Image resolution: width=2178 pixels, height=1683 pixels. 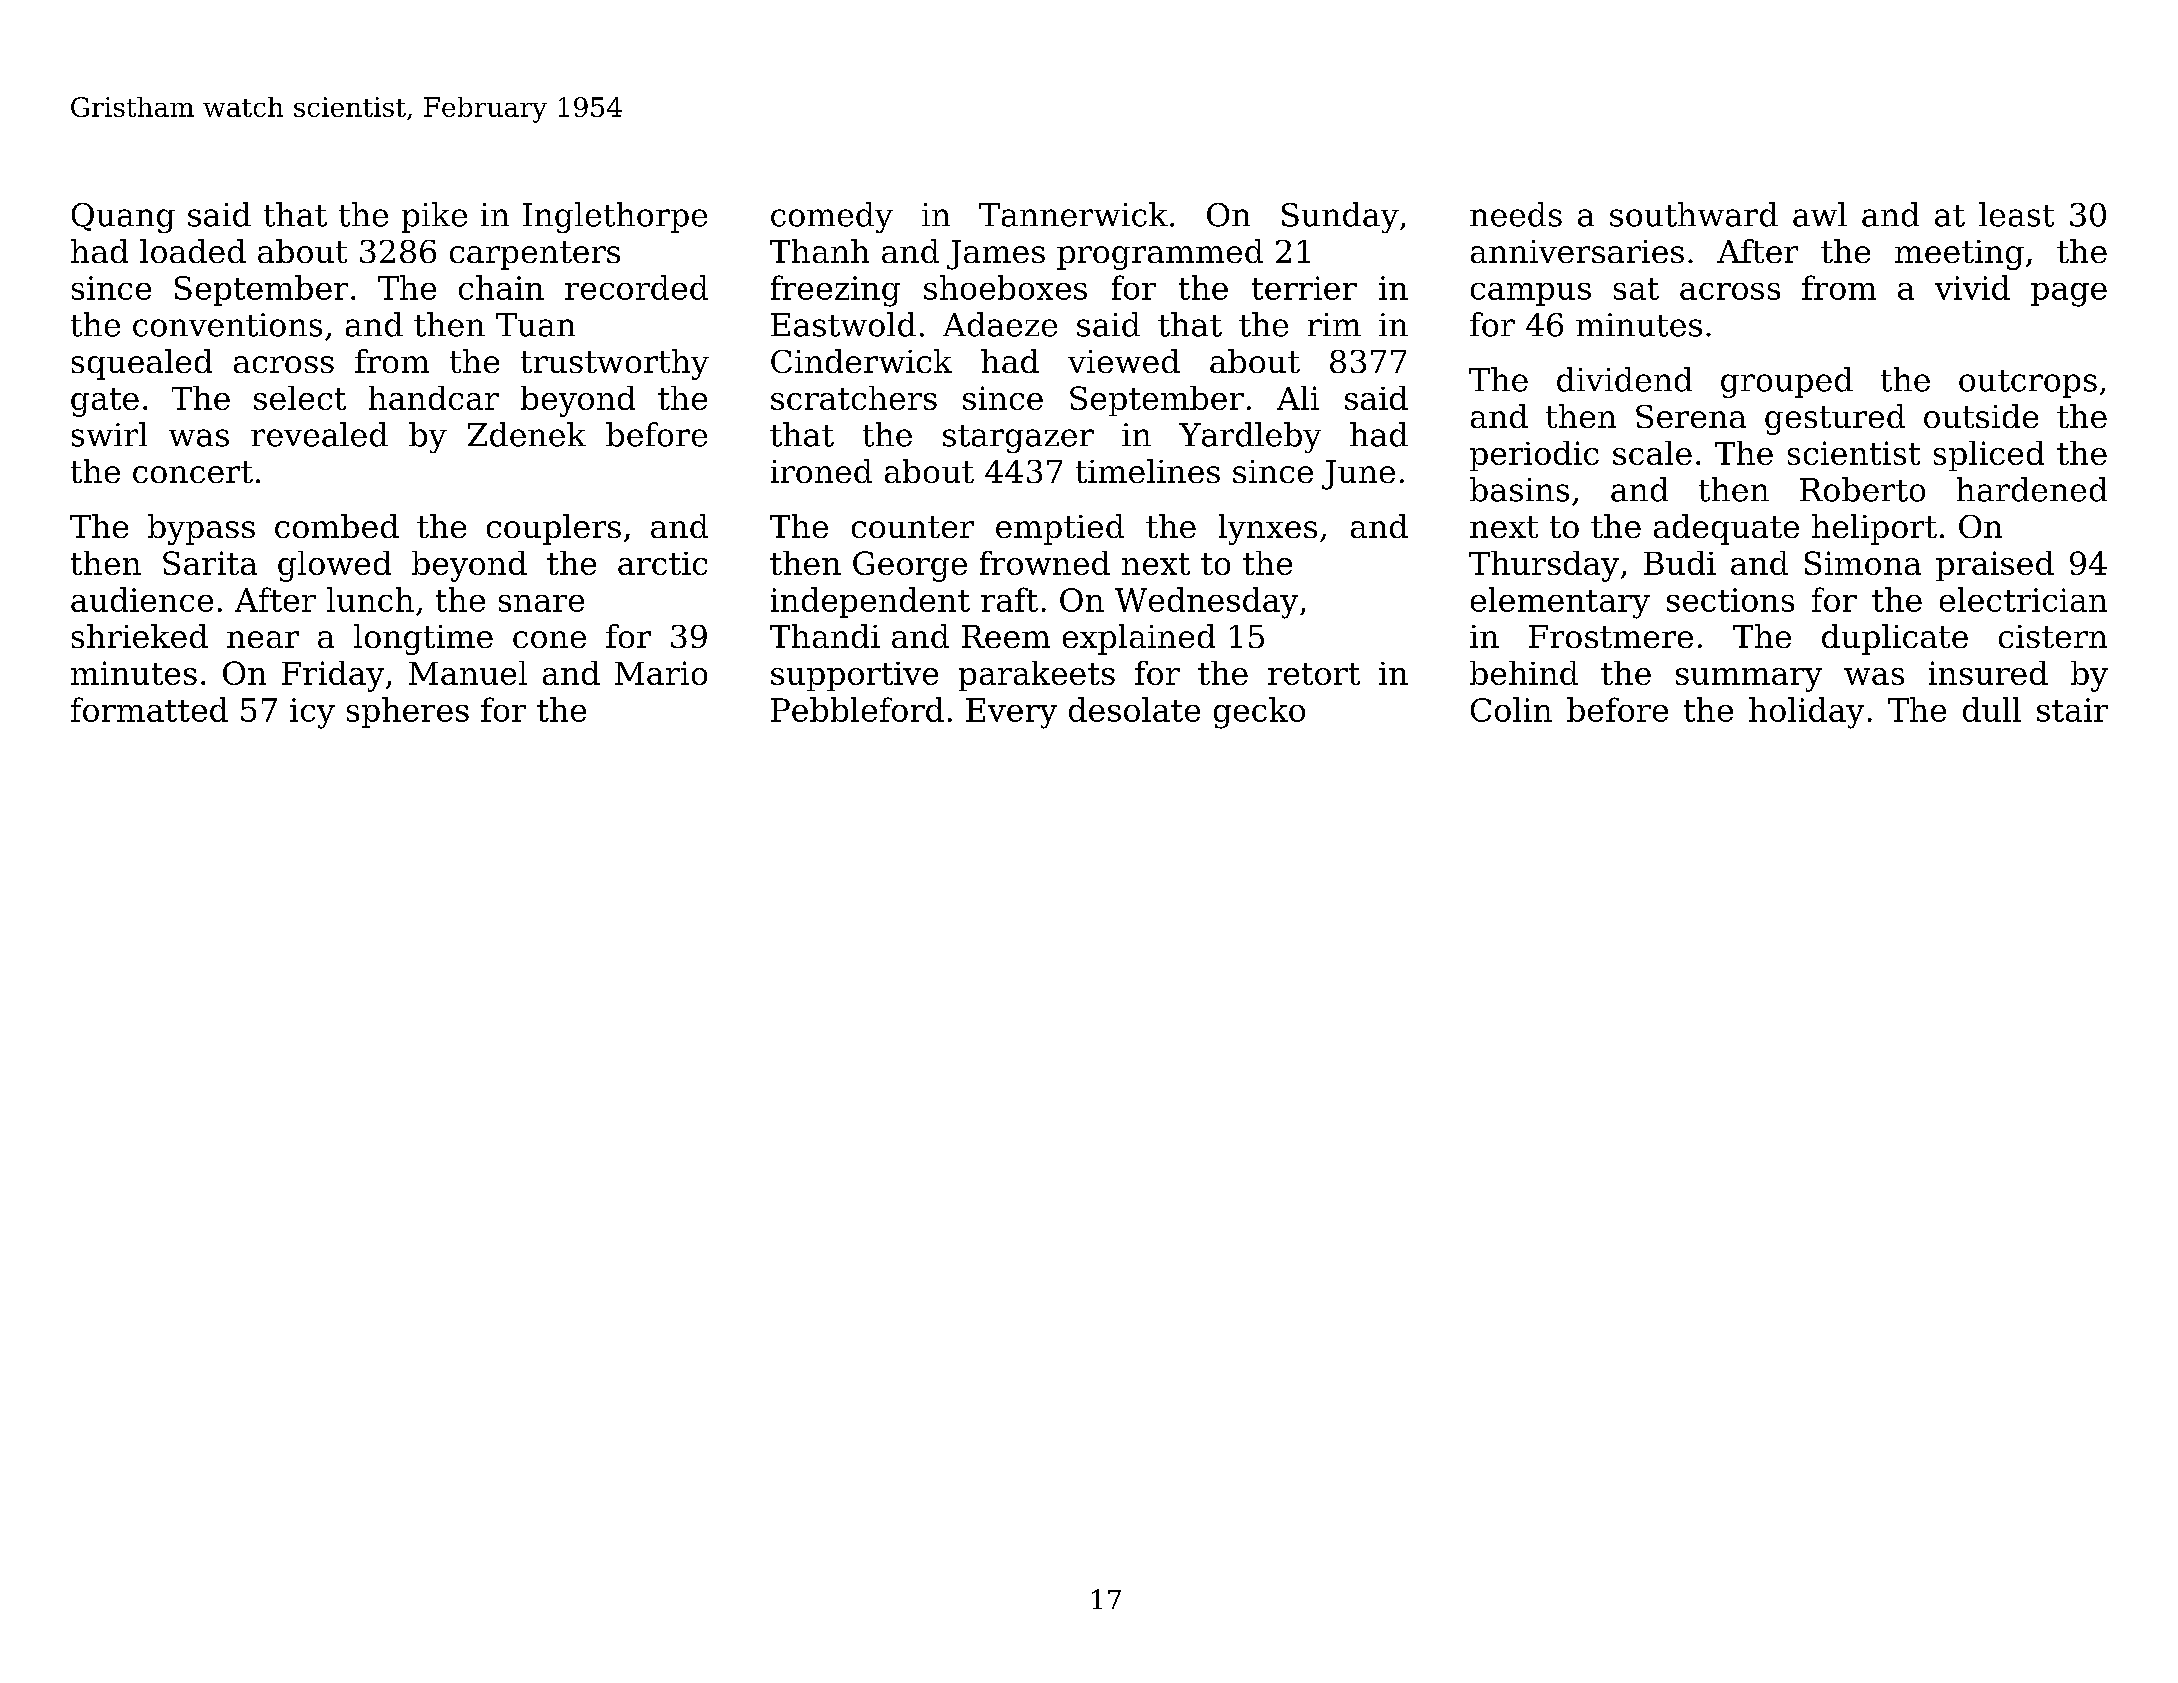 What do you see at coordinates (1862, 489) in the screenshot?
I see `Roberto` at bounding box center [1862, 489].
